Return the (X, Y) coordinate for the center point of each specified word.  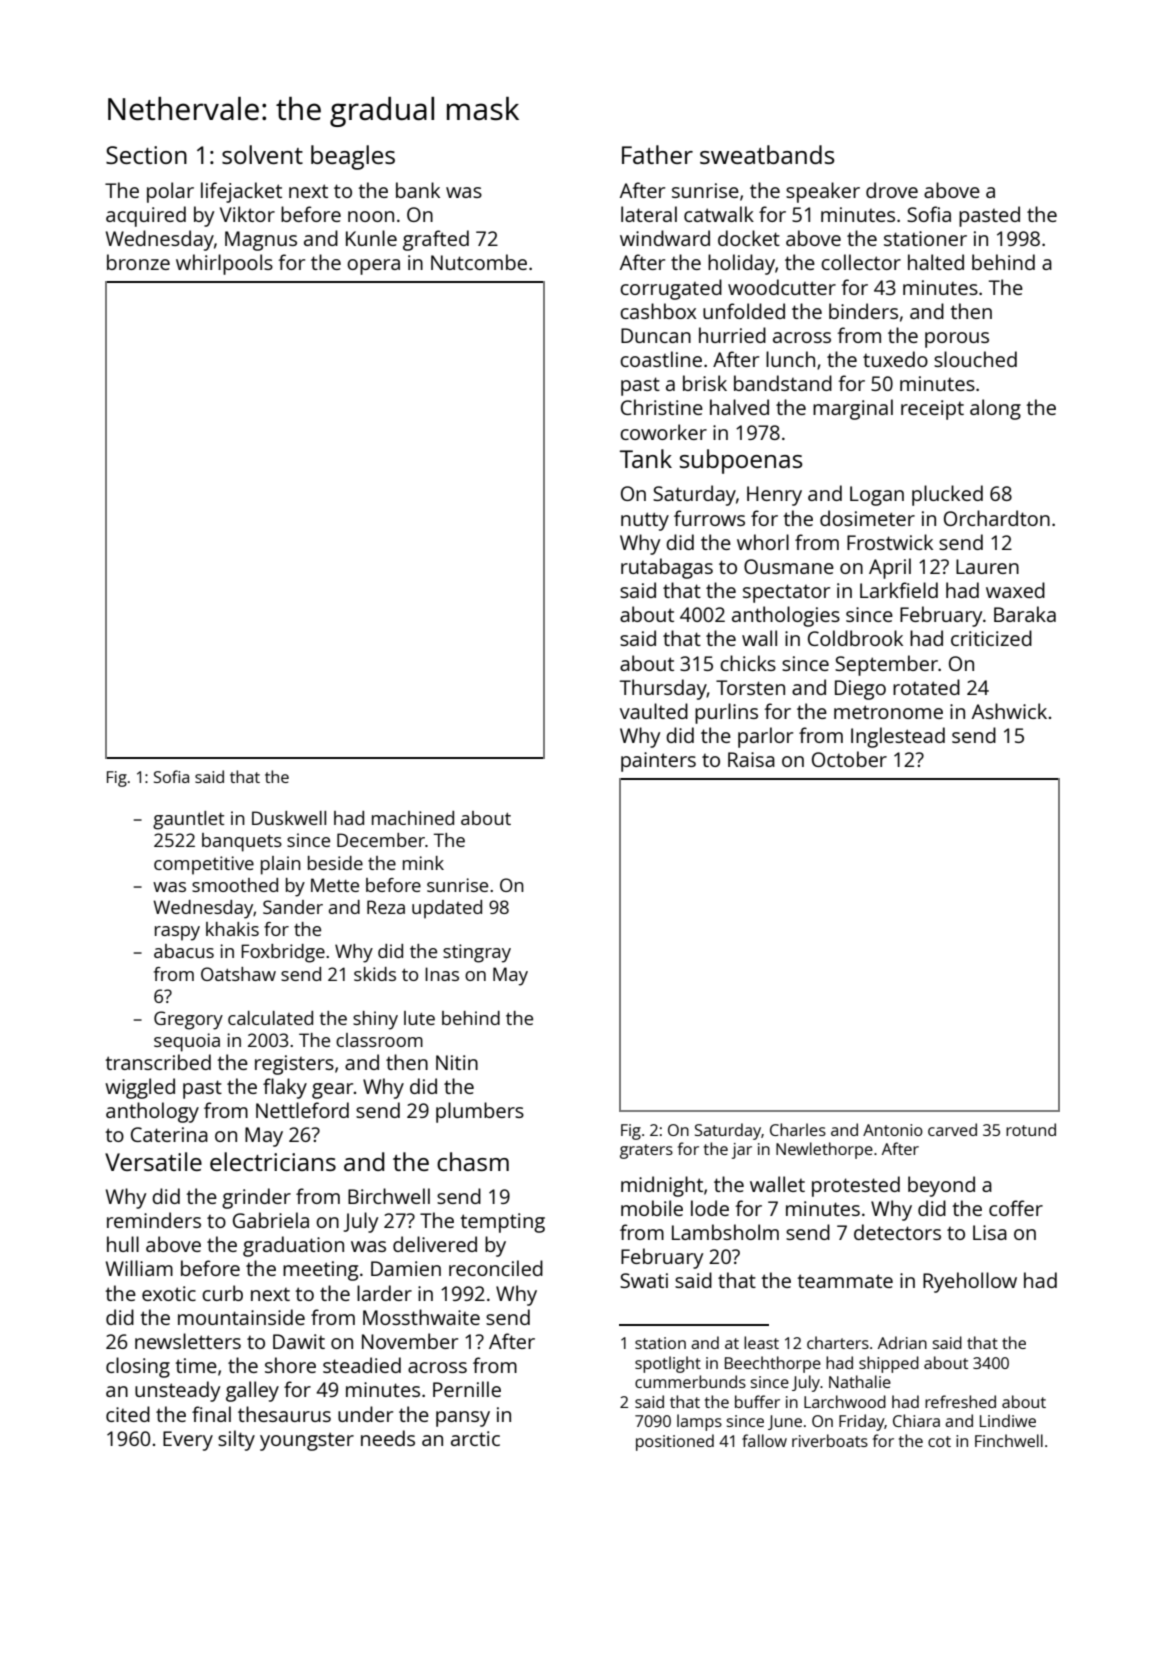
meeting (320, 1271)
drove (892, 190)
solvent (262, 154)
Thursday (663, 689)
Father (657, 154)
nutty (645, 521)
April (890, 568)
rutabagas (667, 568)
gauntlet (188, 820)
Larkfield (899, 590)
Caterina (169, 1134)
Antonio (893, 1130)
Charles (798, 1129)
